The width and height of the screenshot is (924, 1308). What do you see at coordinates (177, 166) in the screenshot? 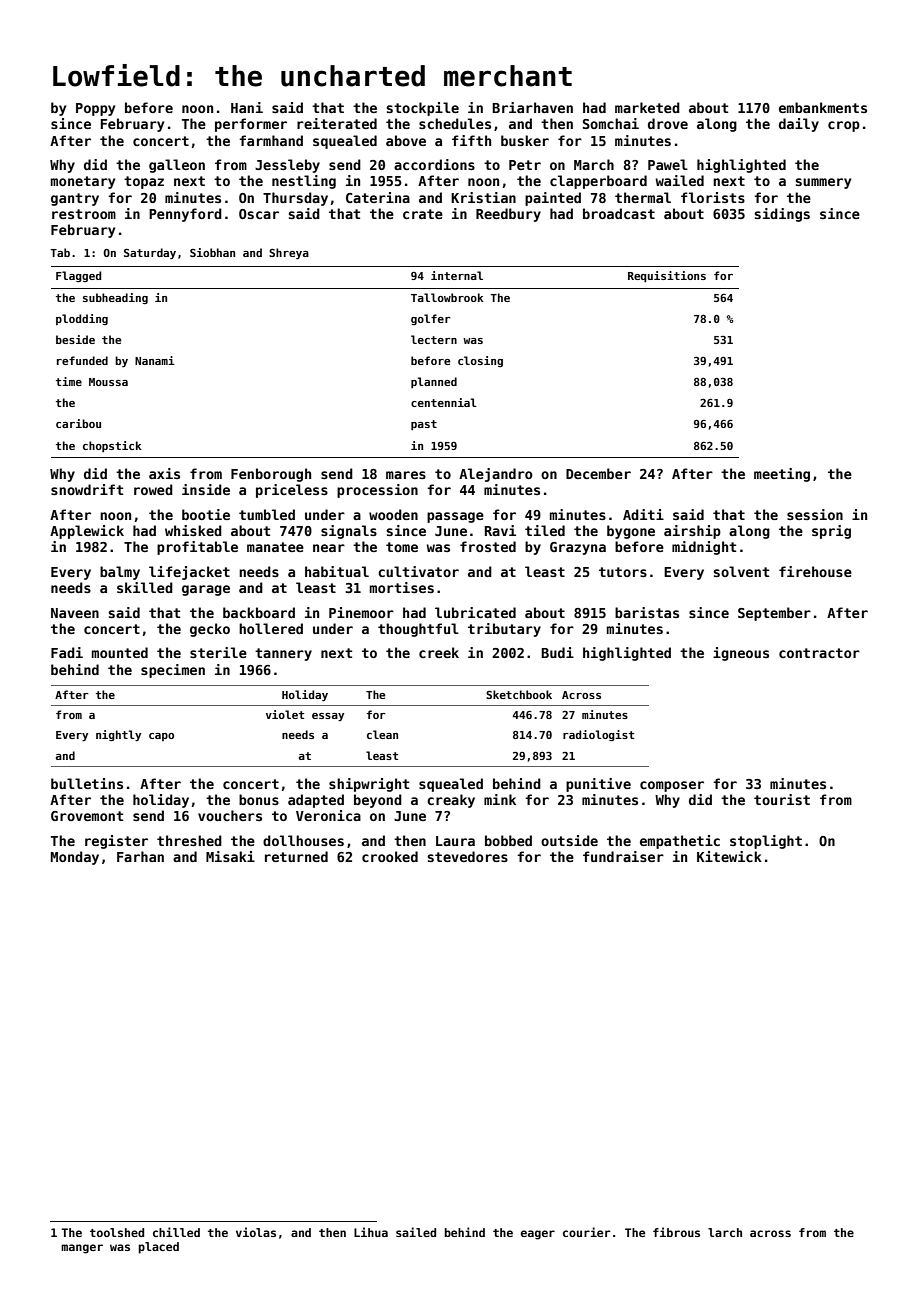
I see `galleon` at bounding box center [177, 166].
